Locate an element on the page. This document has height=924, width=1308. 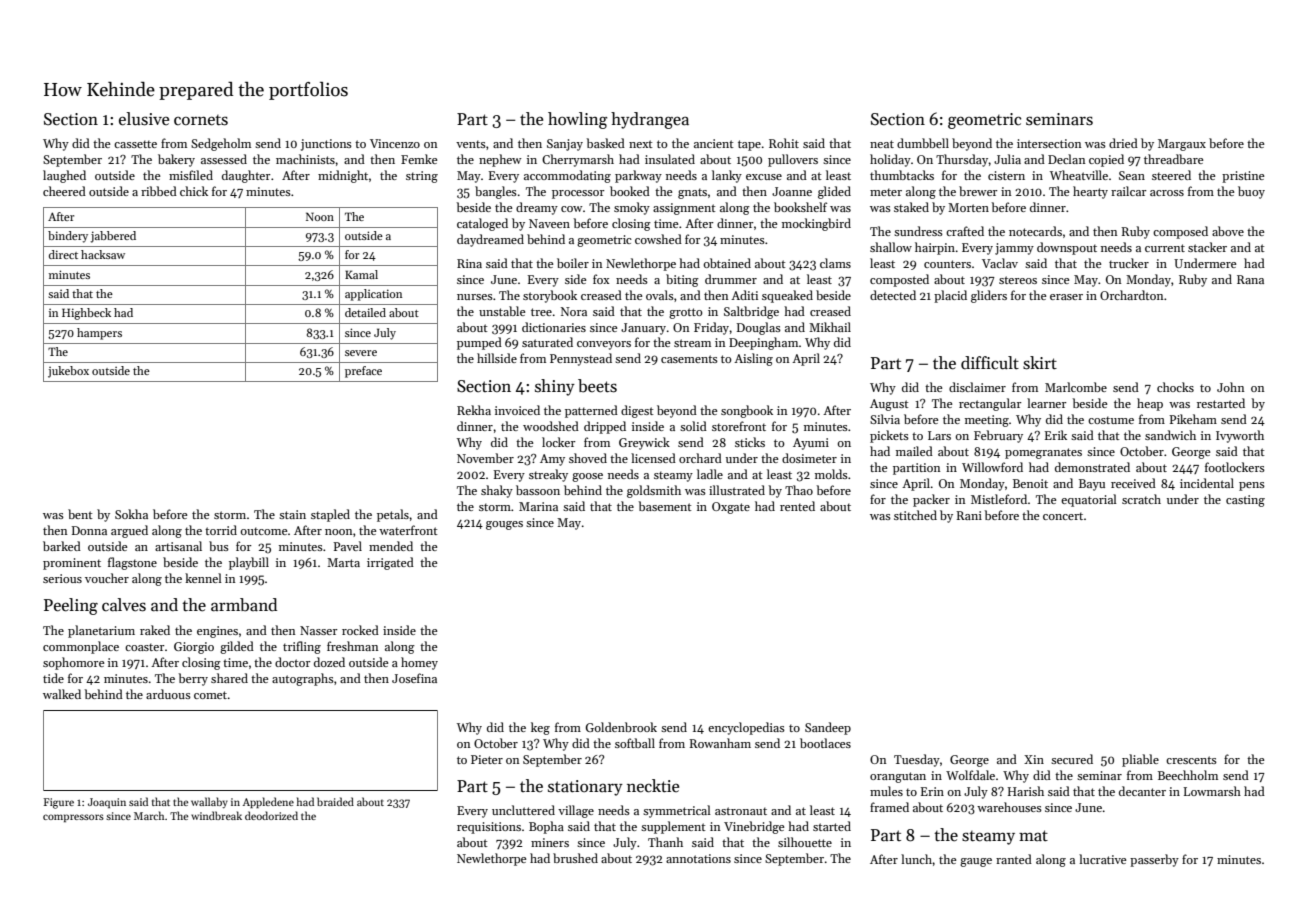
compressors is located at coordinates (73, 818).
